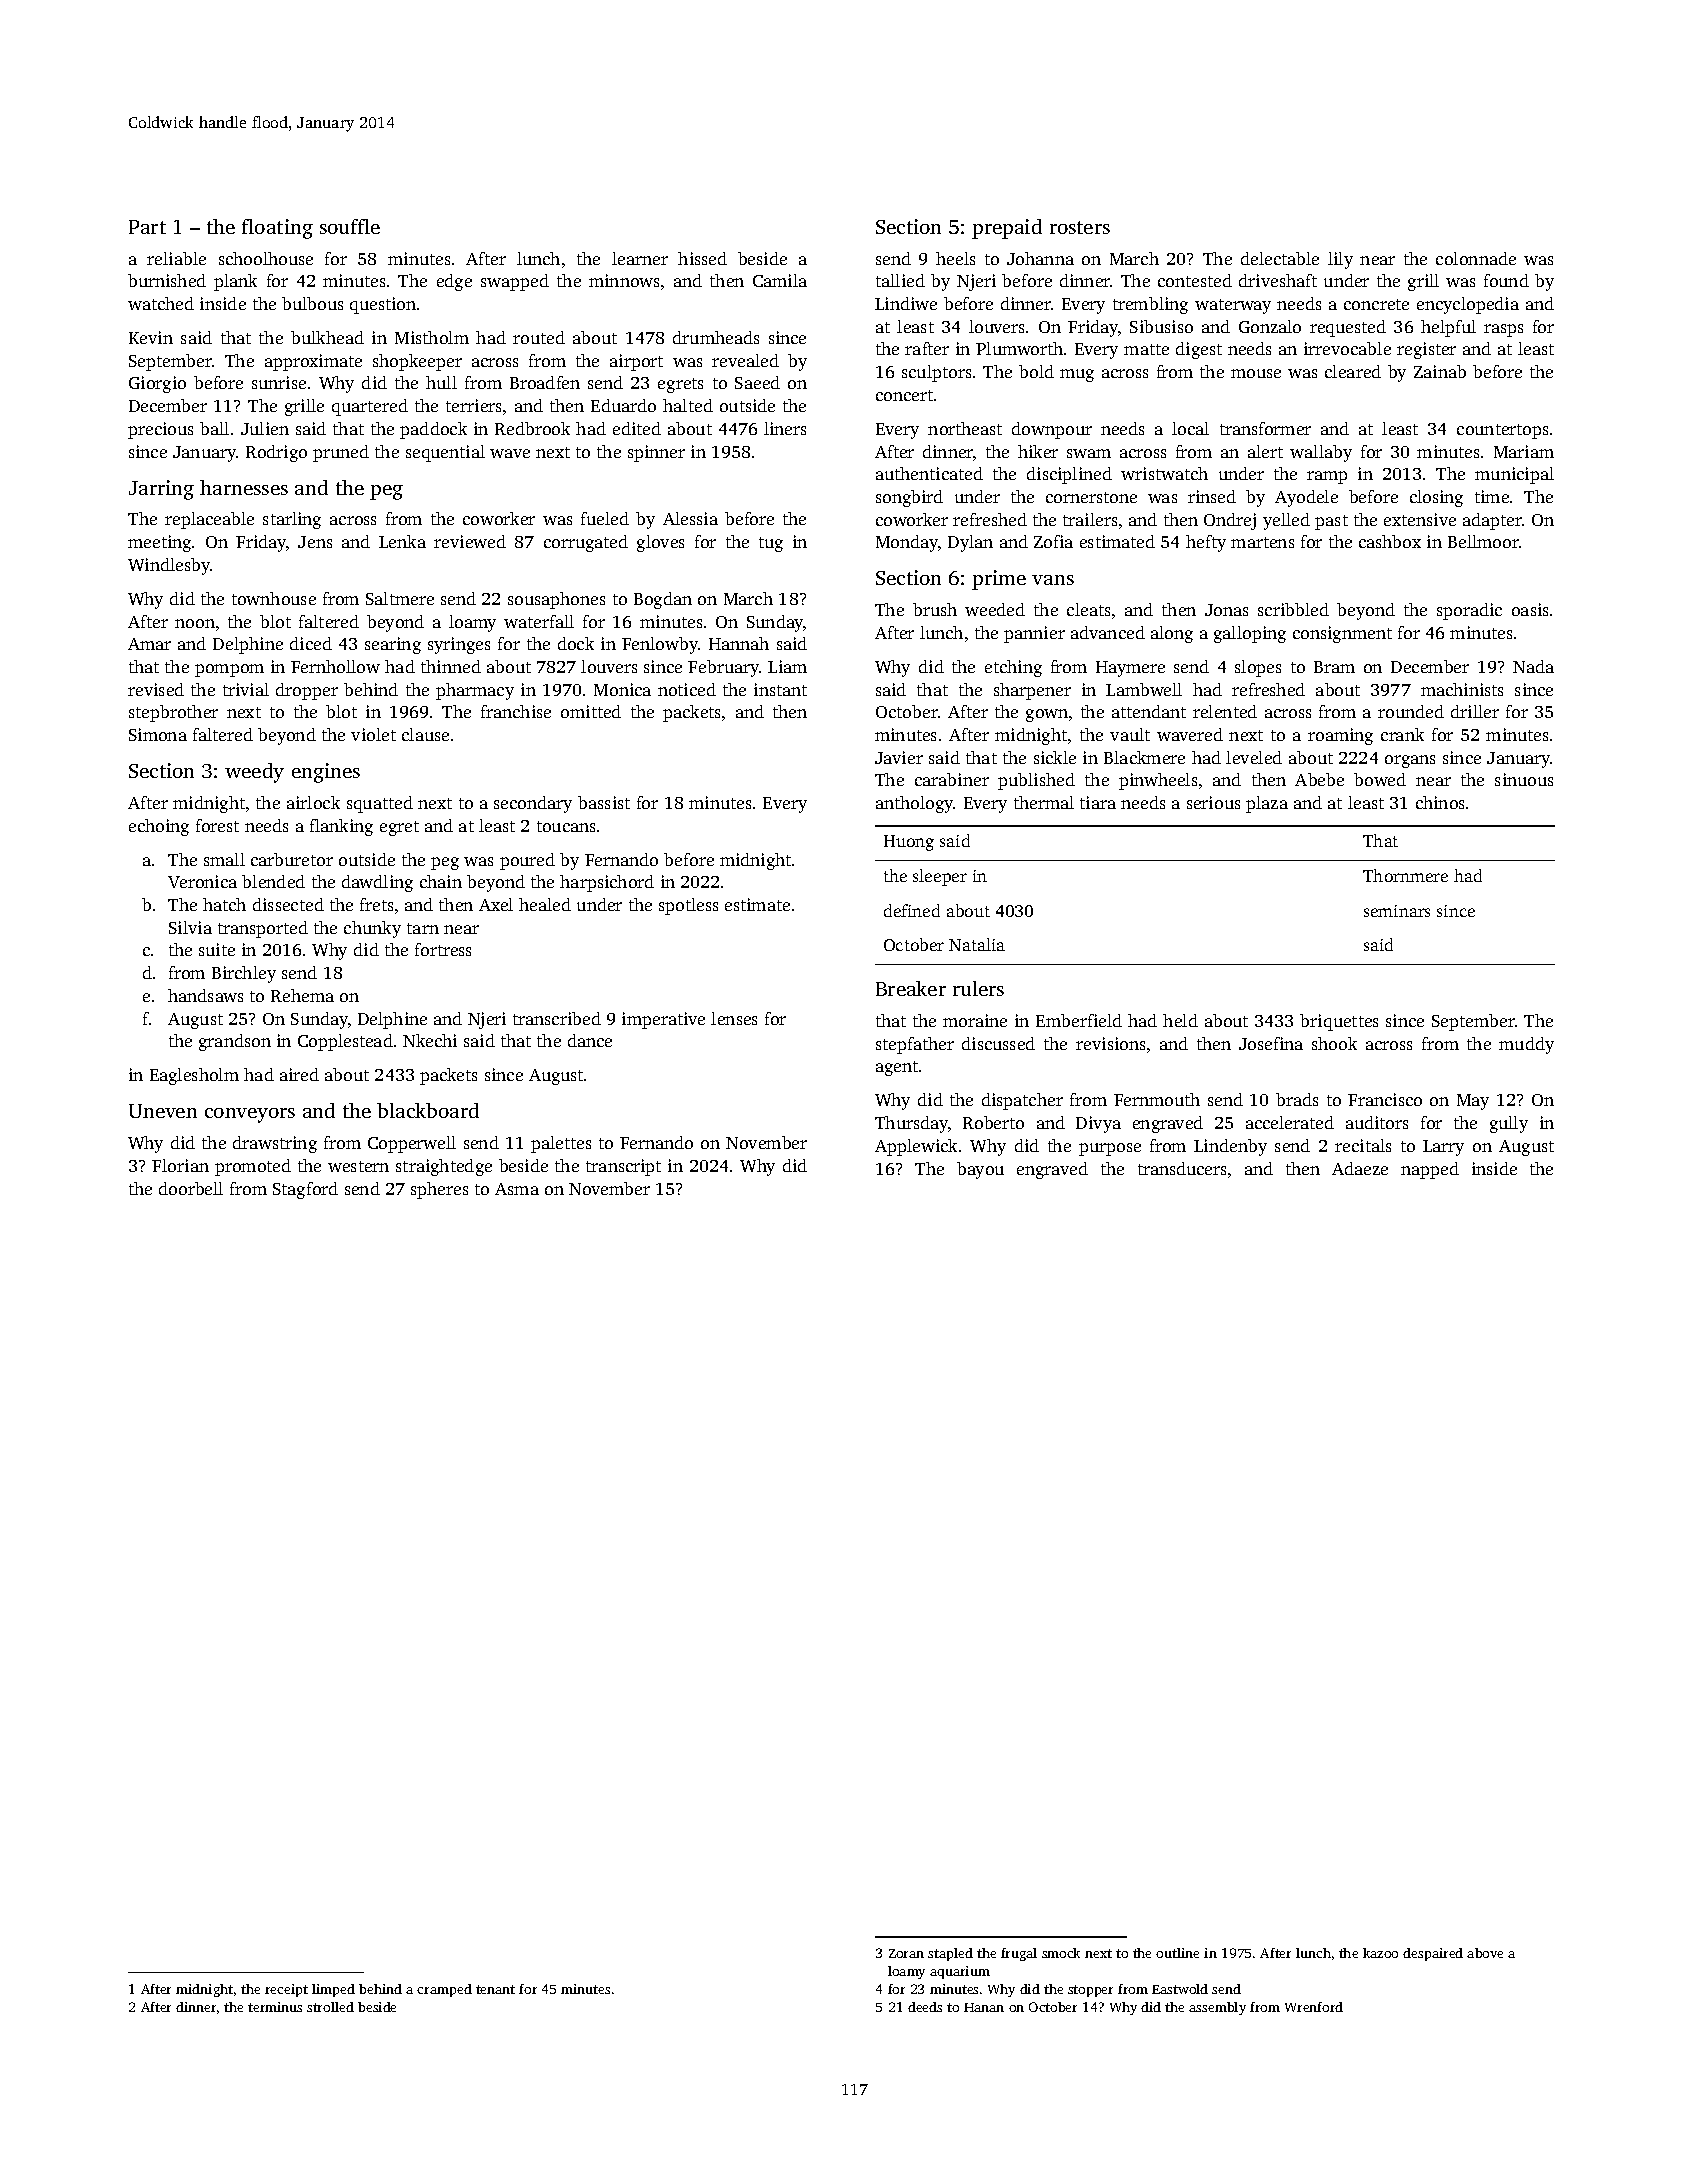  I want to click on napped, so click(1430, 1170).
